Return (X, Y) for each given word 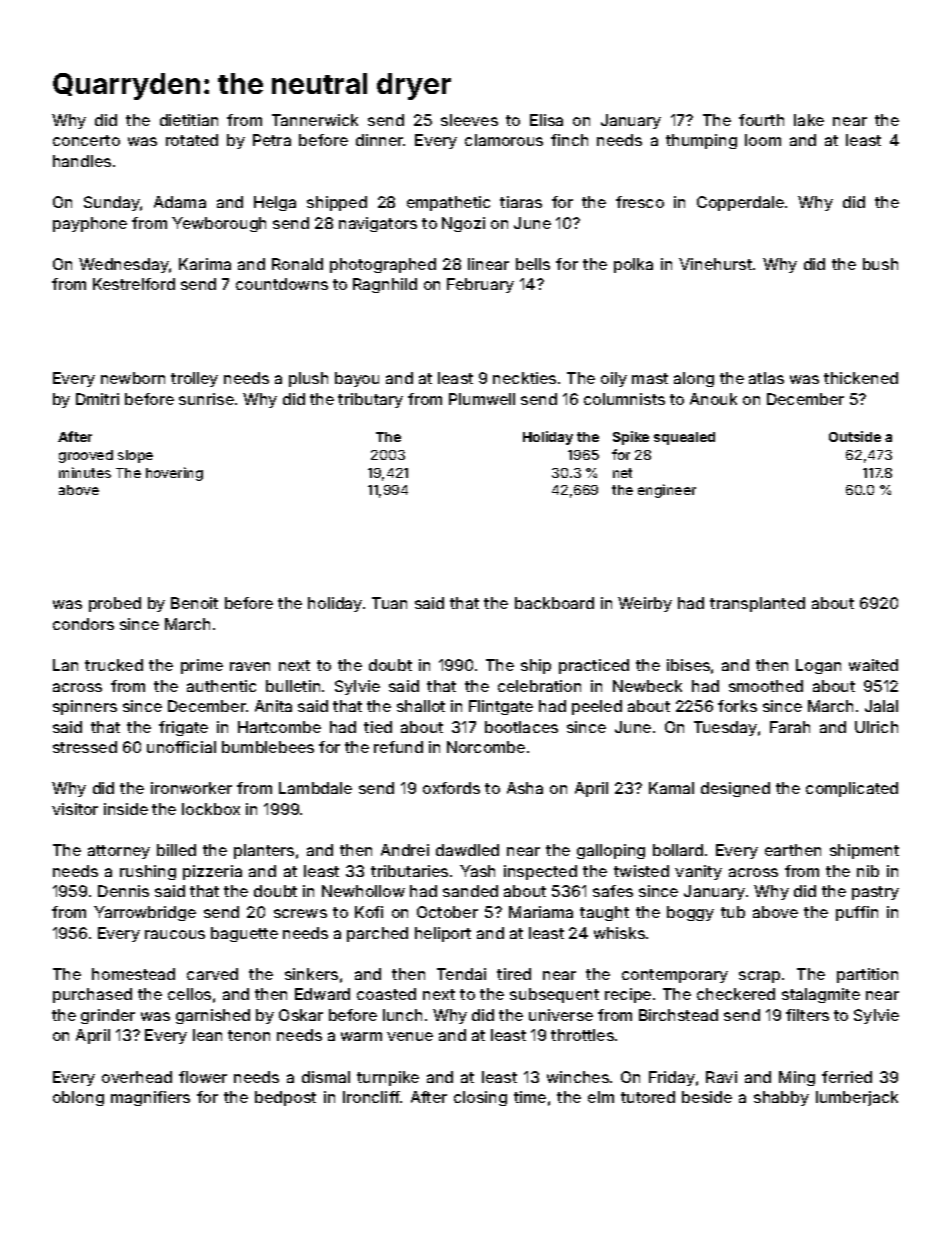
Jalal (881, 706)
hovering (174, 474)
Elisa (546, 120)
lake (809, 120)
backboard (554, 603)
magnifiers (150, 1098)
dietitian (189, 120)
